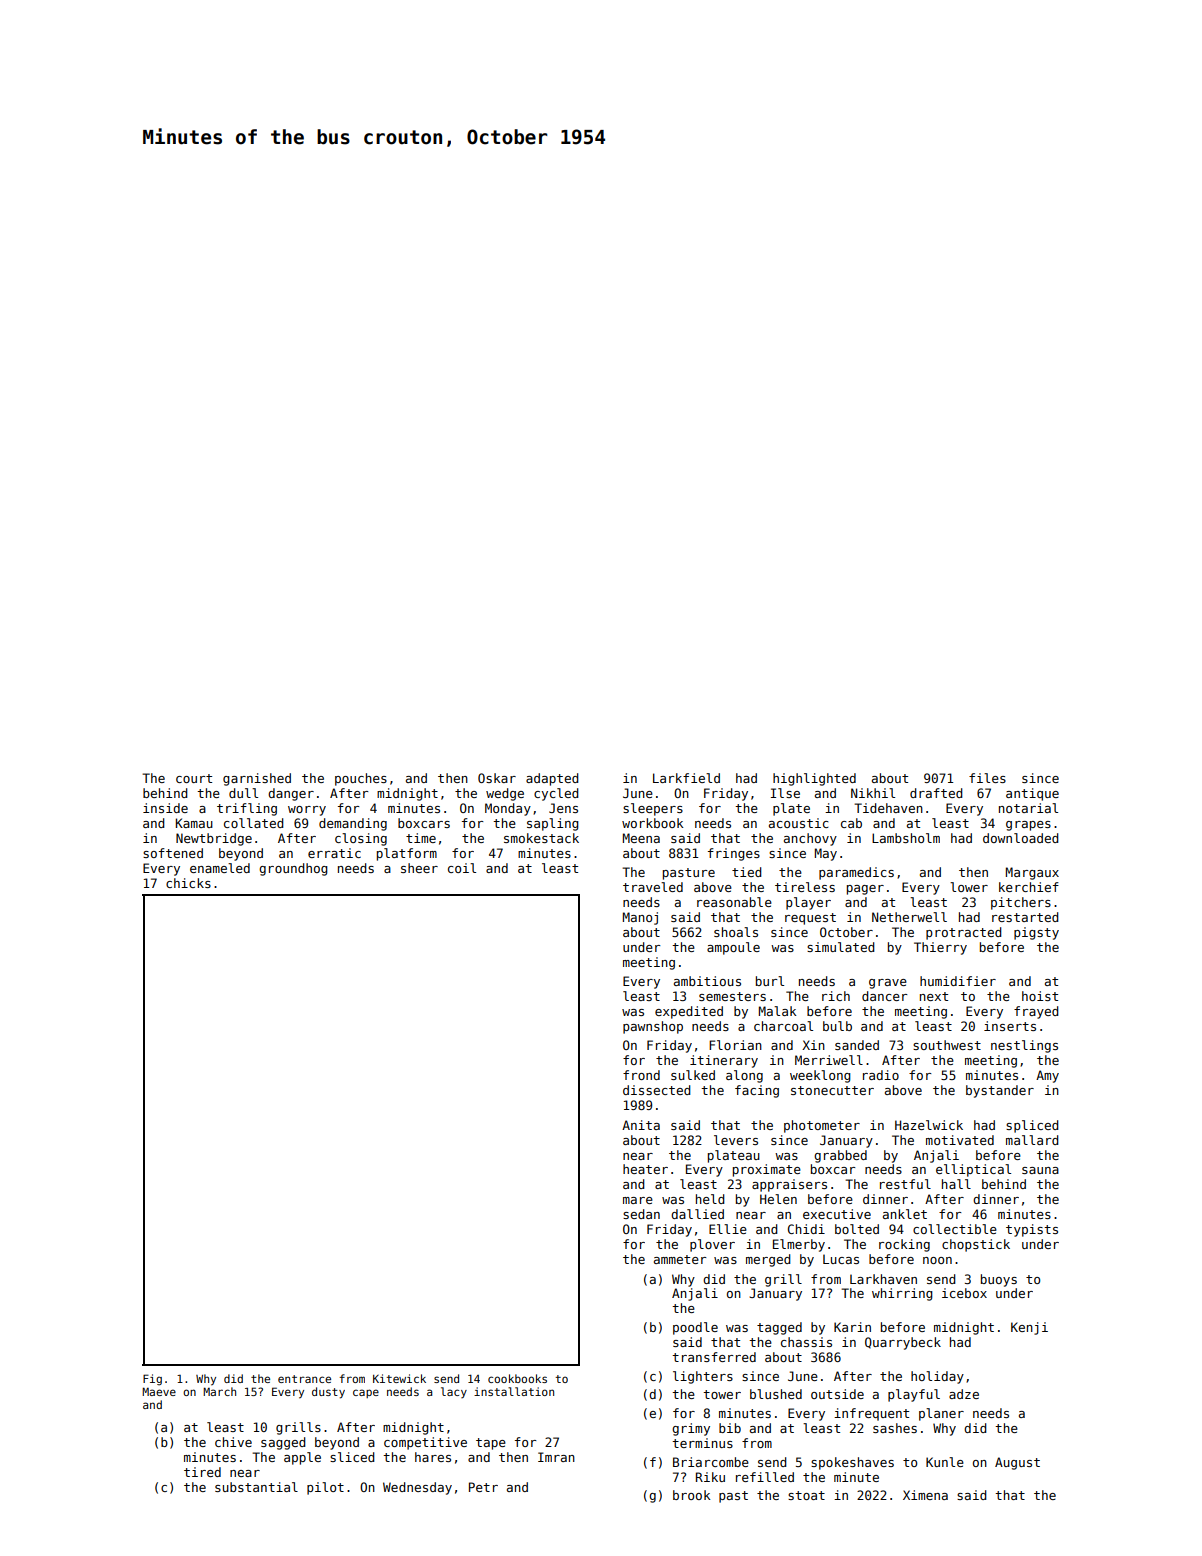 The width and height of the screenshot is (1202, 1556). Describe the element at coordinates (736, 932) in the screenshot. I see `shoals` at that location.
